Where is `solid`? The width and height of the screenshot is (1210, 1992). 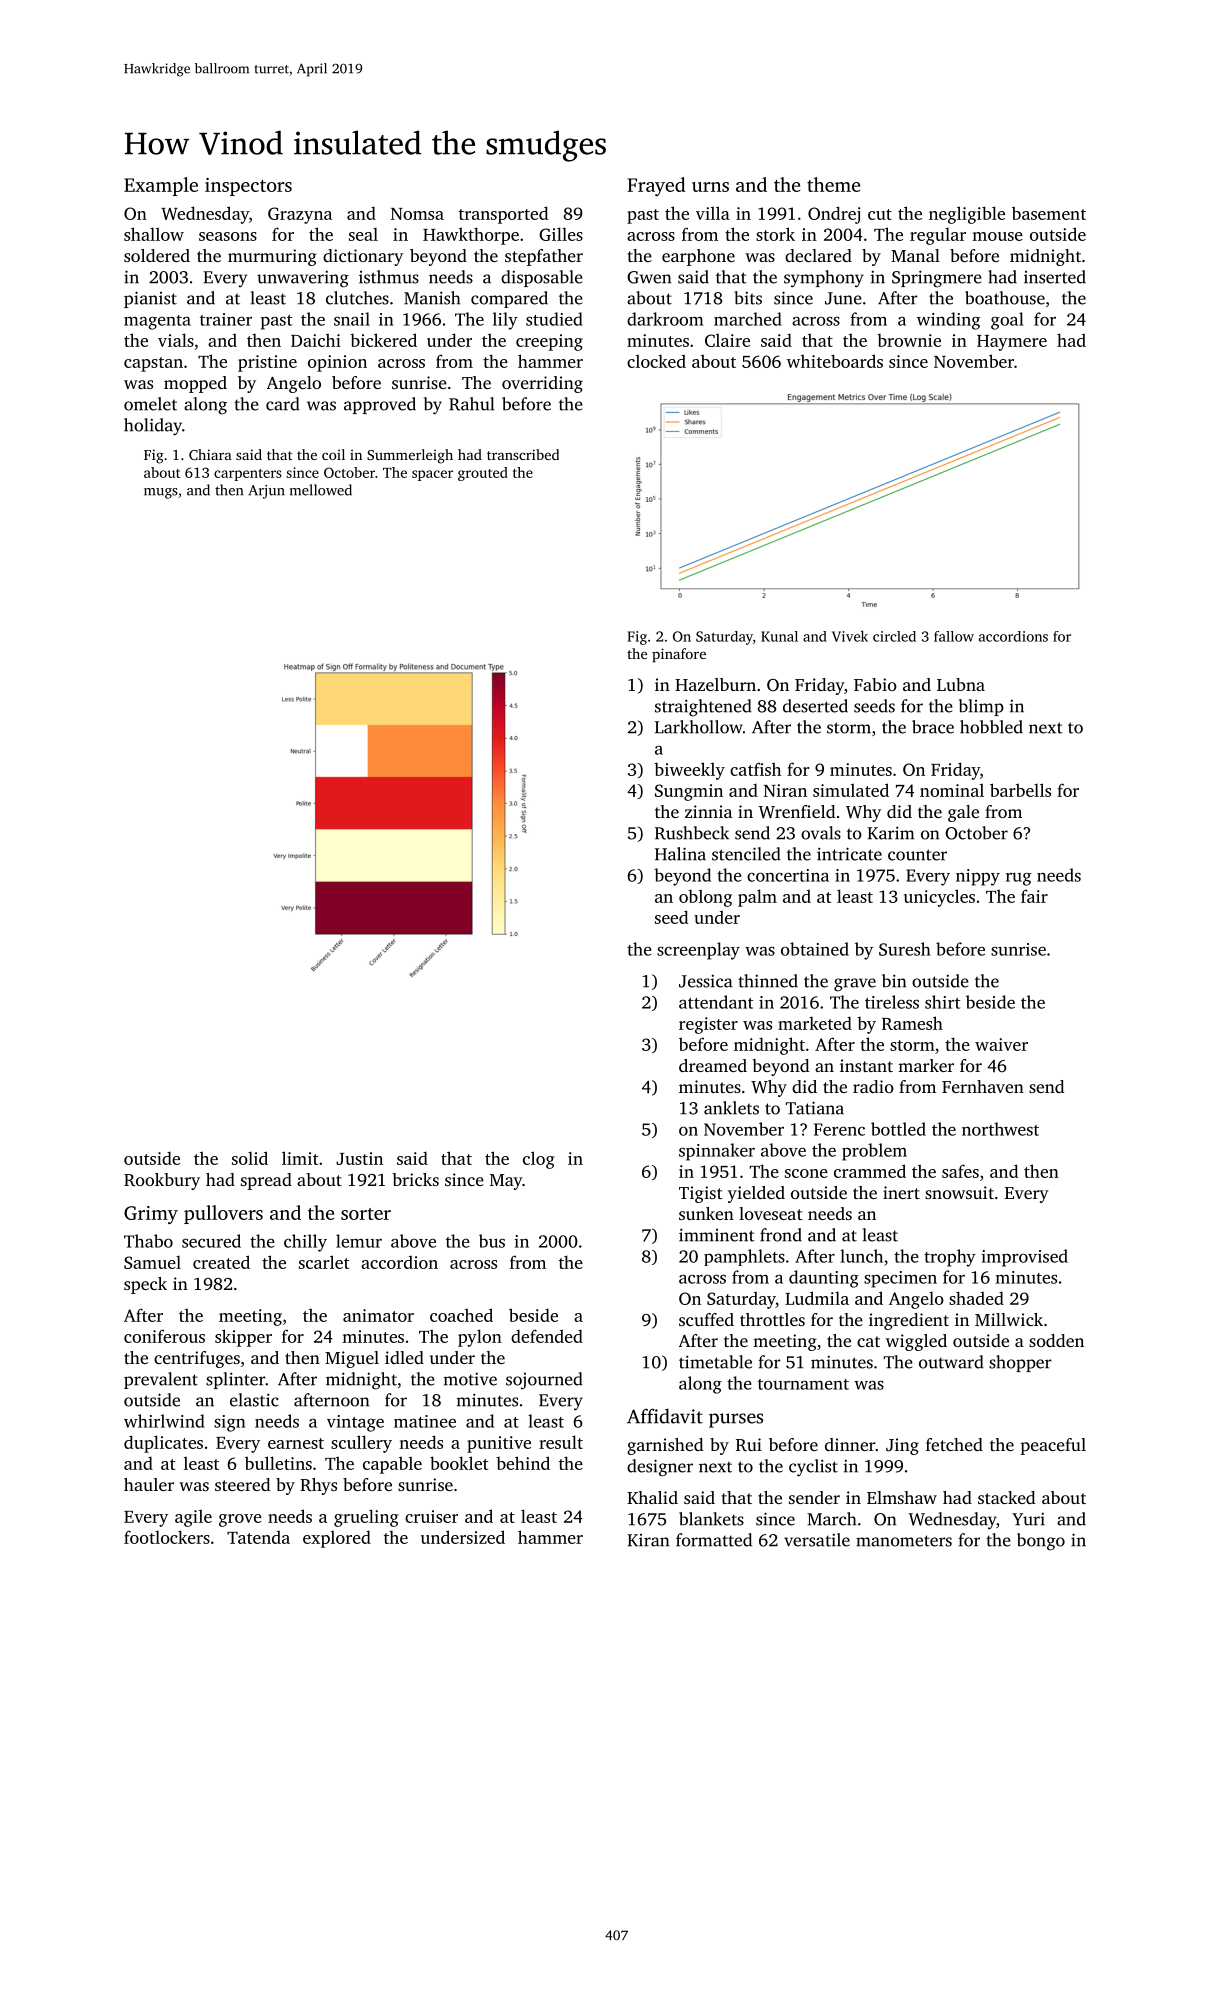
solid is located at coordinates (250, 1158).
